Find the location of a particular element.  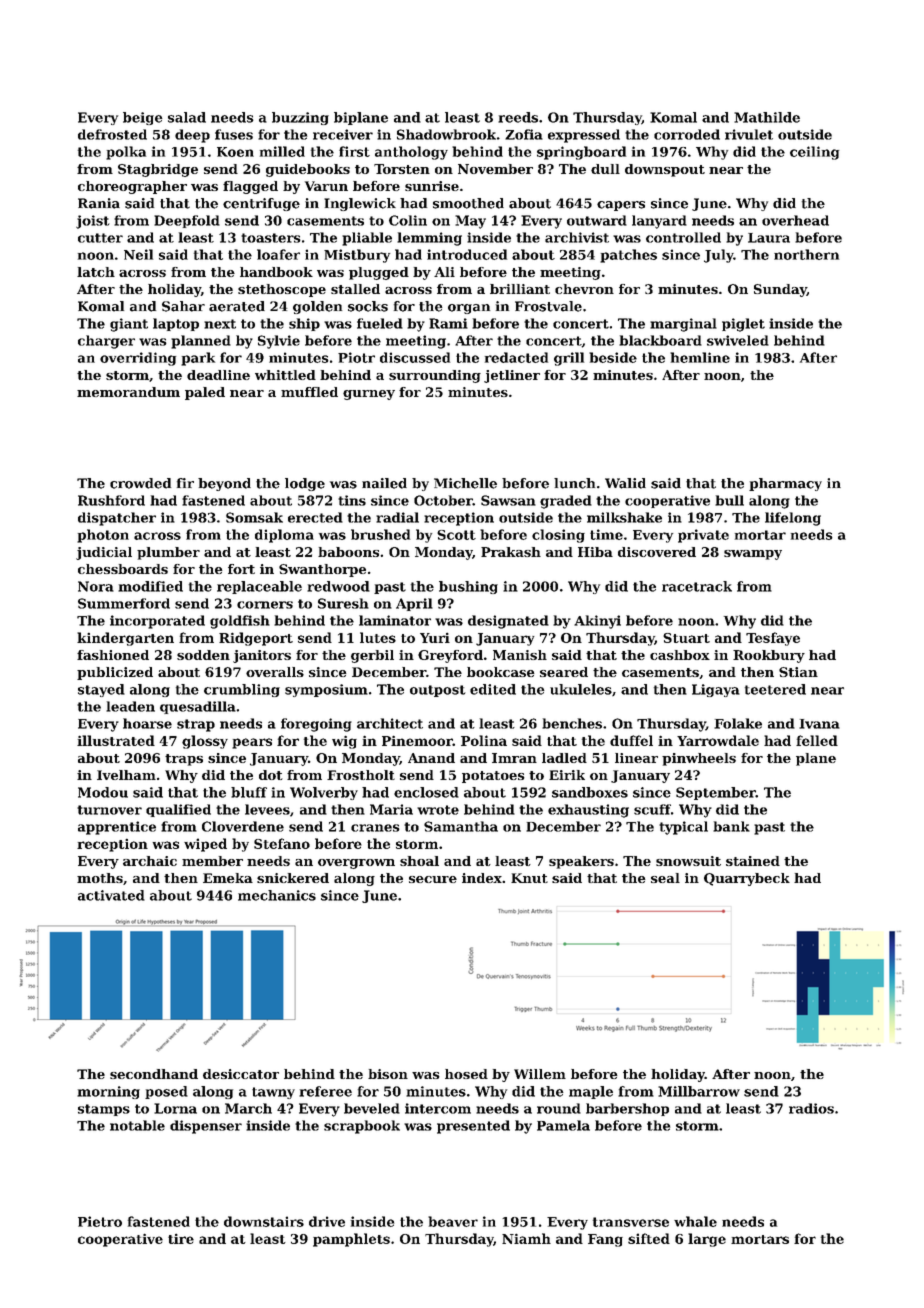

Mathilde is located at coordinates (767, 117).
